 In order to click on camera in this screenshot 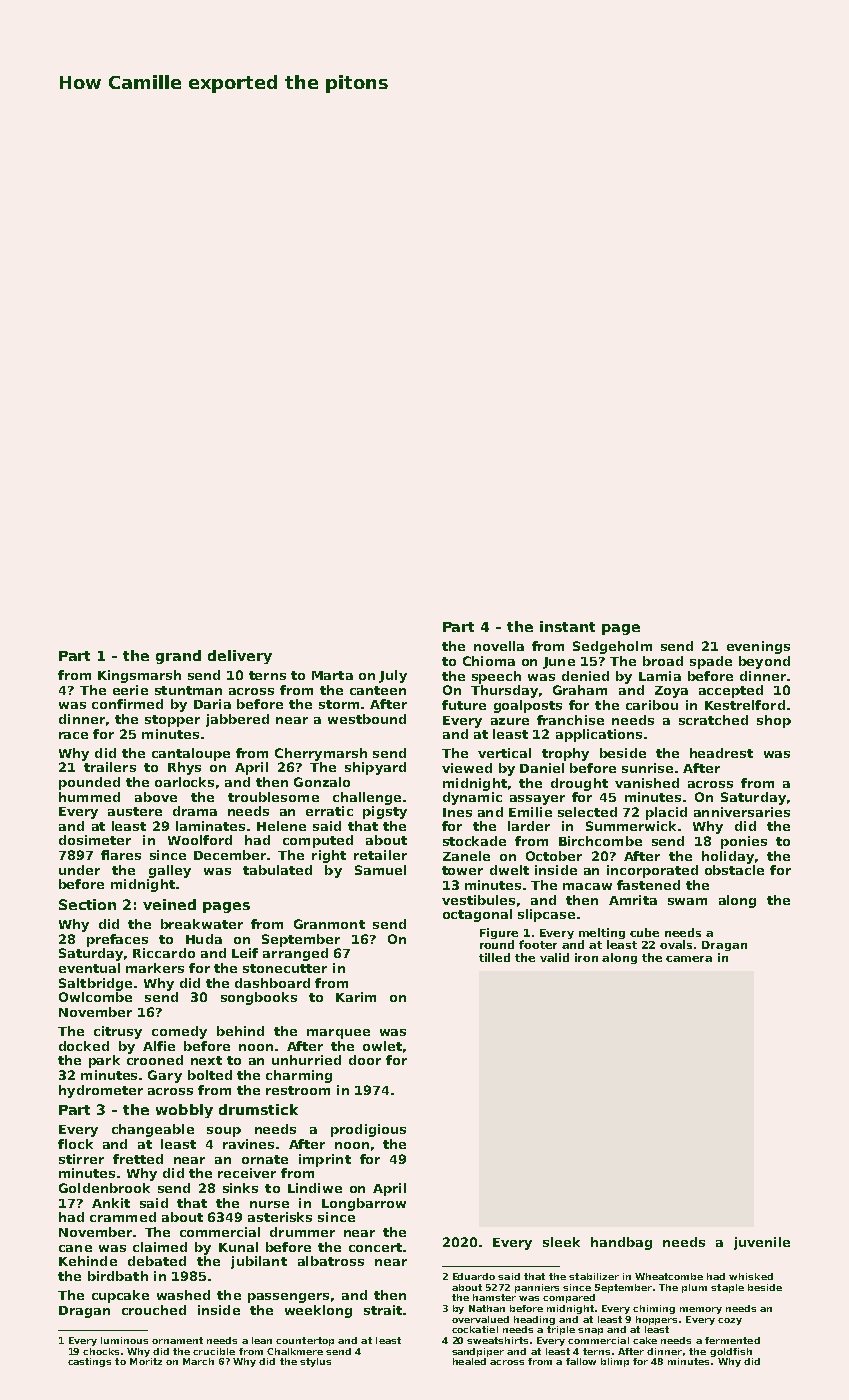, I will do `click(689, 959)`.
